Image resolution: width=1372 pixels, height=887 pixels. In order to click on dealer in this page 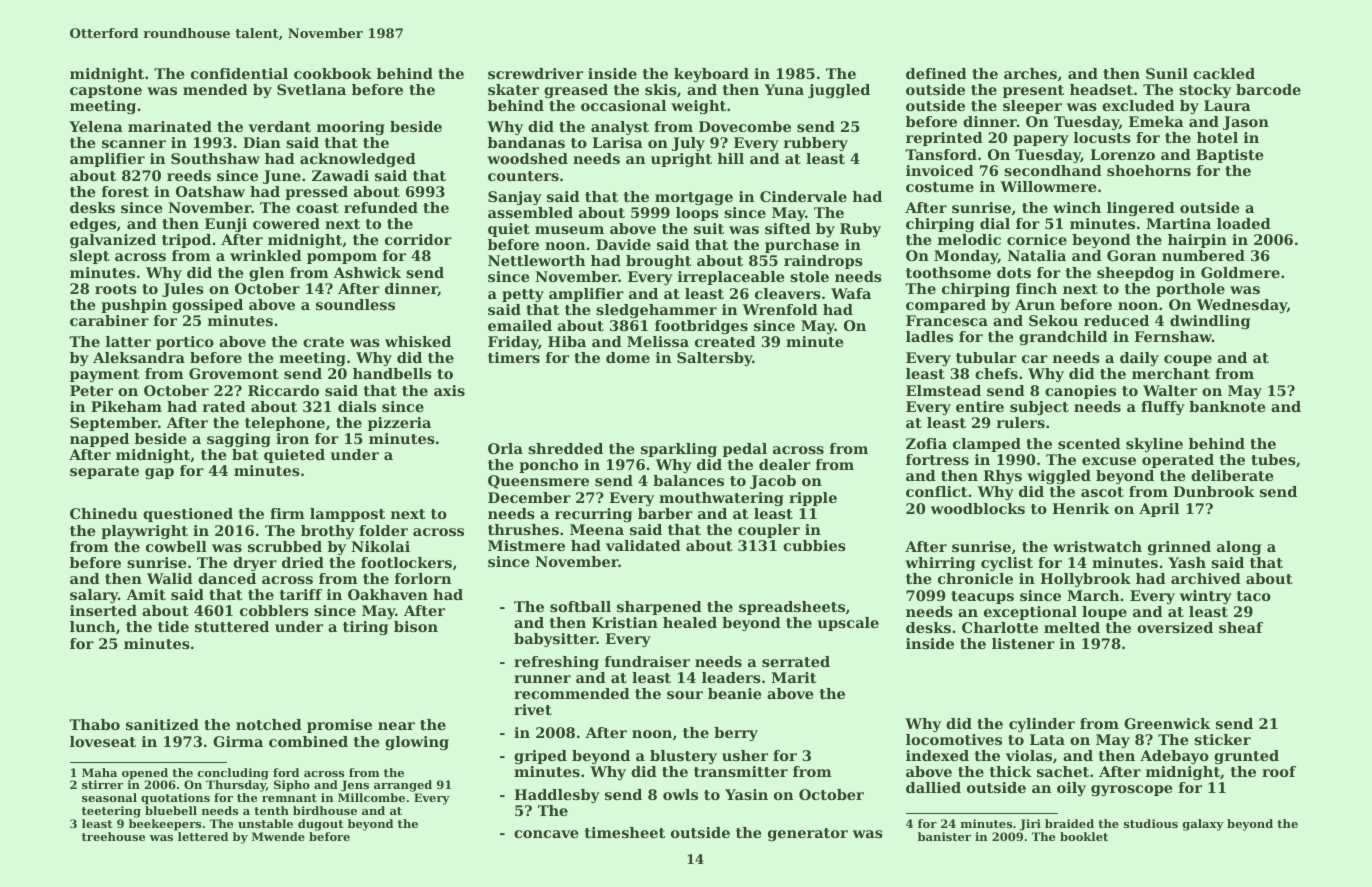, I will do `click(785, 464)`.
